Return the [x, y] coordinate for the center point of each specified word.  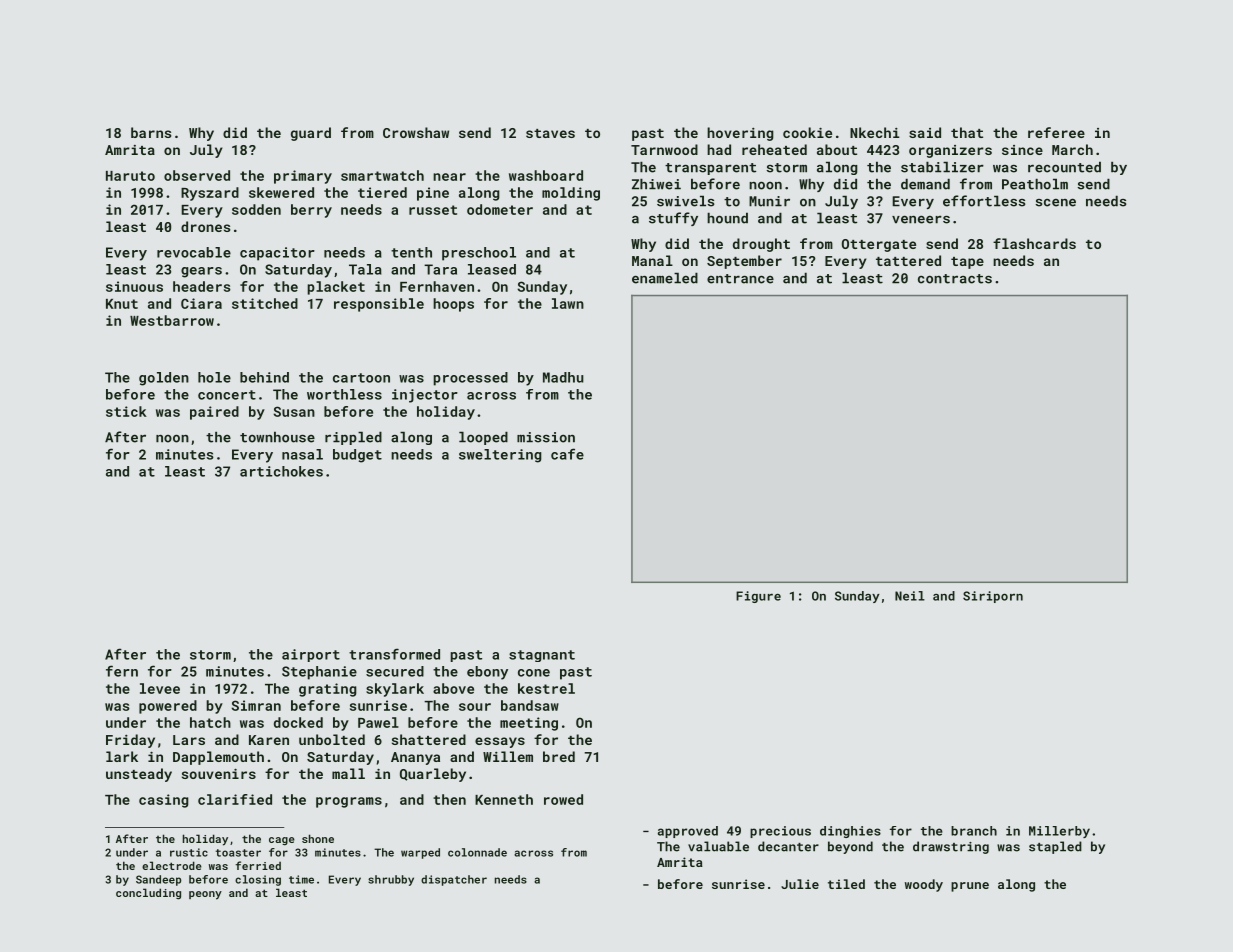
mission [546, 437]
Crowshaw [416, 132]
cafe [567, 454]
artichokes [281, 471]
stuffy [673, 219]
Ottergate [879, 245]
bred [559, 756]
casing [164, 801]
